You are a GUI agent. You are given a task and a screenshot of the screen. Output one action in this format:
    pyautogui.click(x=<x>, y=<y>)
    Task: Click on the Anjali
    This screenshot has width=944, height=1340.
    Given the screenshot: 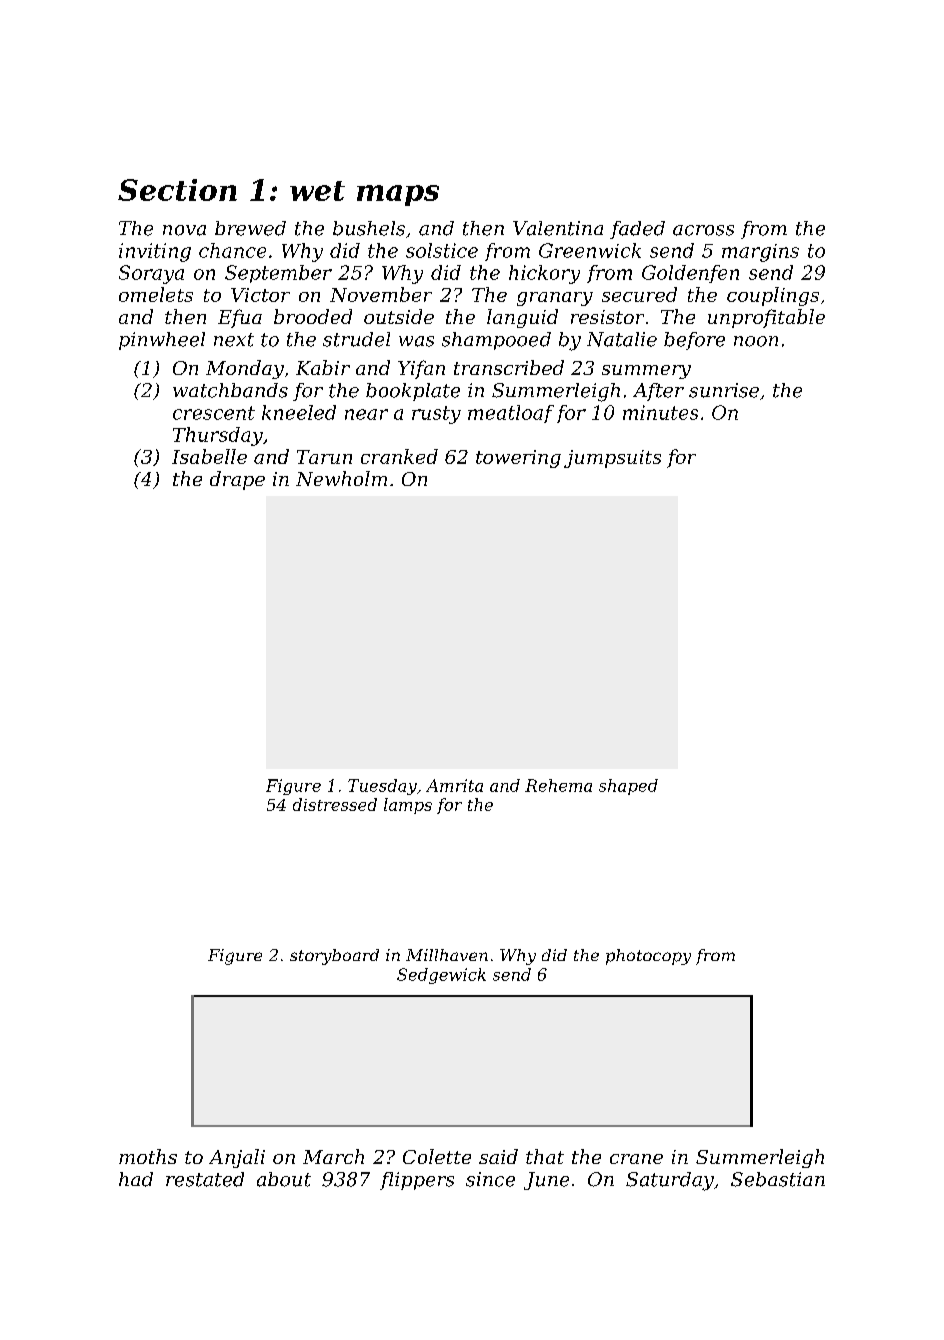 What is the action you would take?
    pyautogui.click(x=237, y=1158)
